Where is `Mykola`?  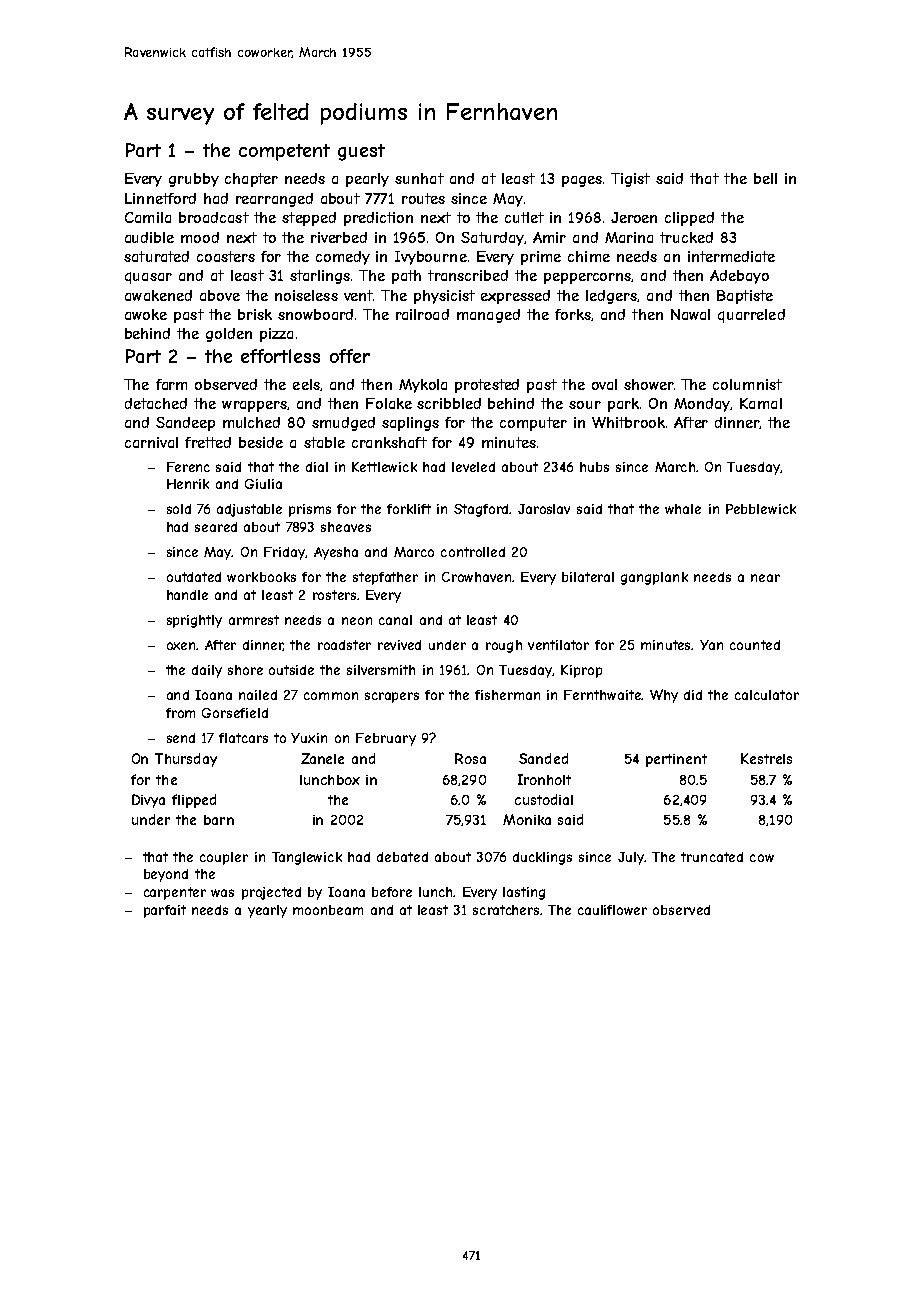
Mykola is located at coordinates (423, 386).
